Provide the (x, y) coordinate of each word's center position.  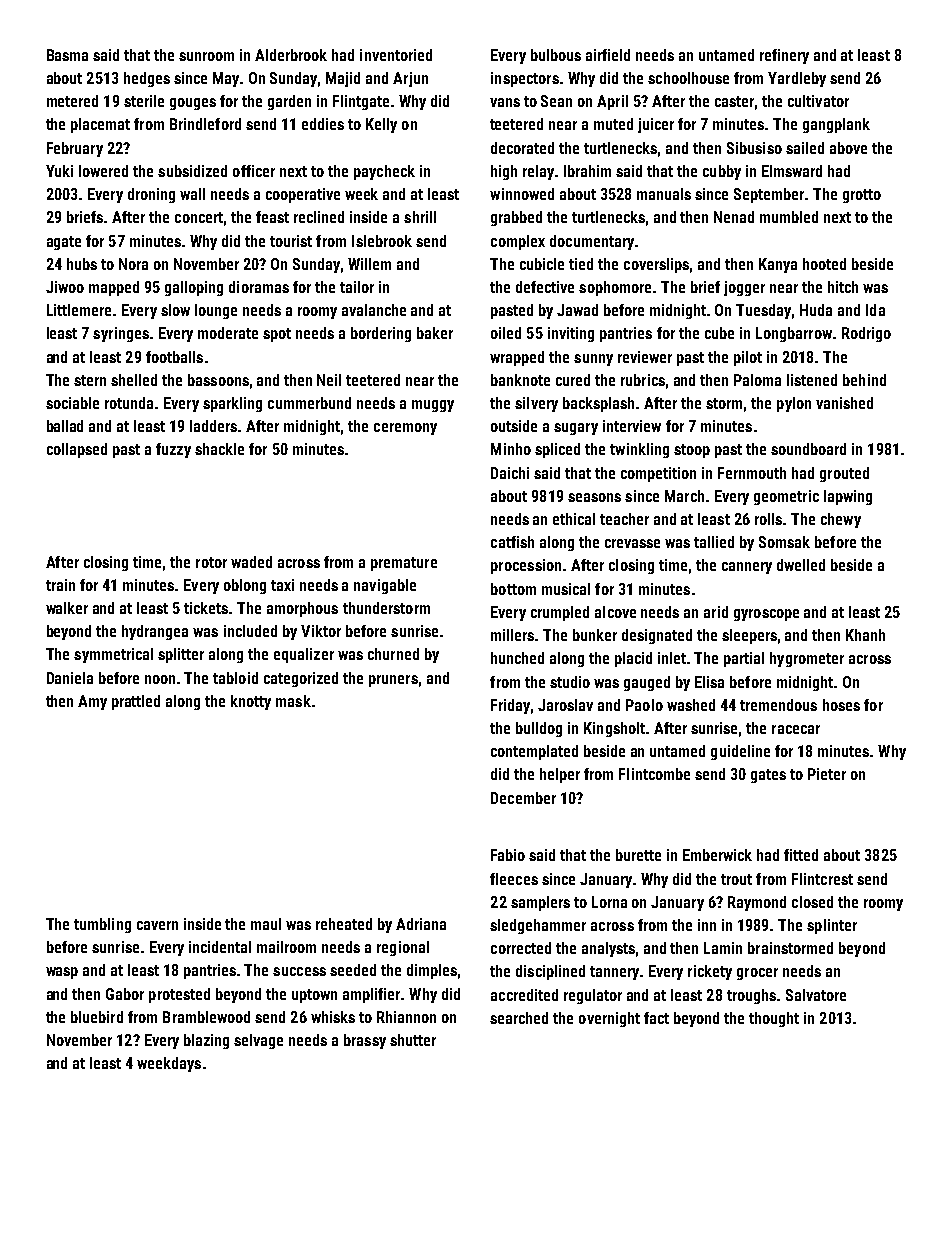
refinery (784, 56)
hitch (843, 287)
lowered (103, 171)
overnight (609, 1019)
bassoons (218, 380)
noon (160, 679)
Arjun (410, 79)
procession (526, 566)
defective (545, 287)
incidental (220, 947)
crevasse (632, 543)
